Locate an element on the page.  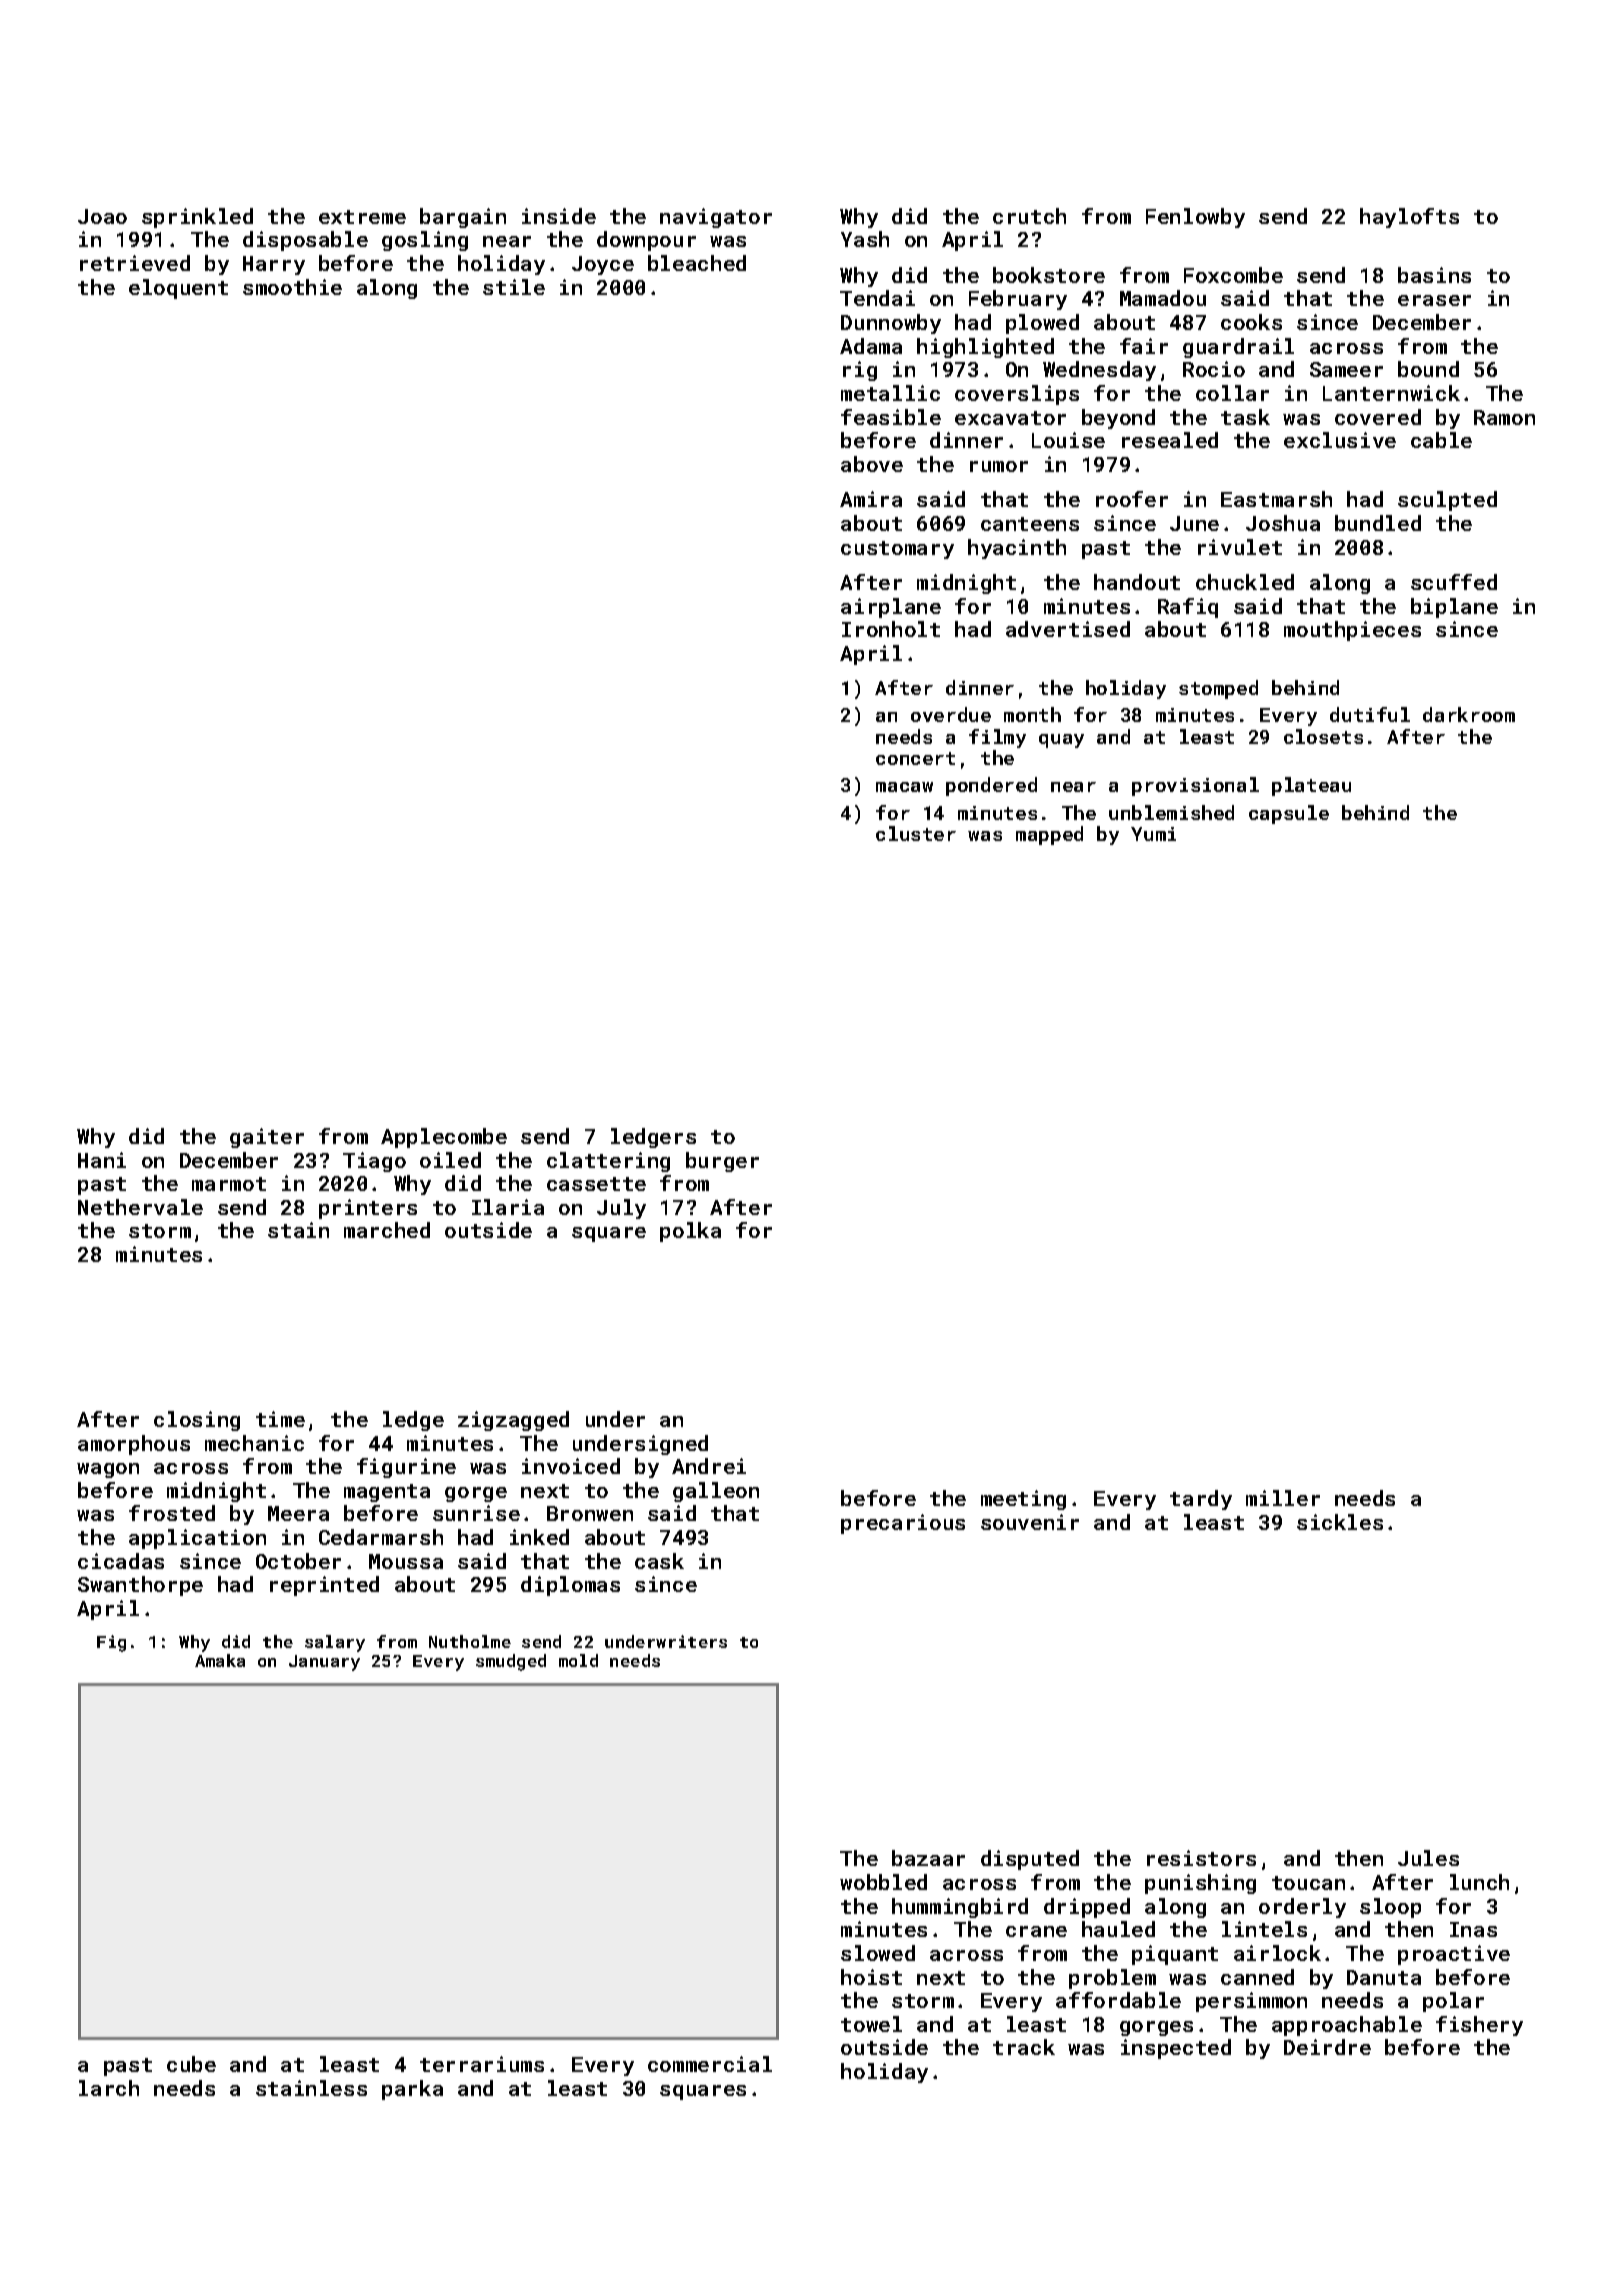
Fenlowby is located at coordinates (1195, 218).
